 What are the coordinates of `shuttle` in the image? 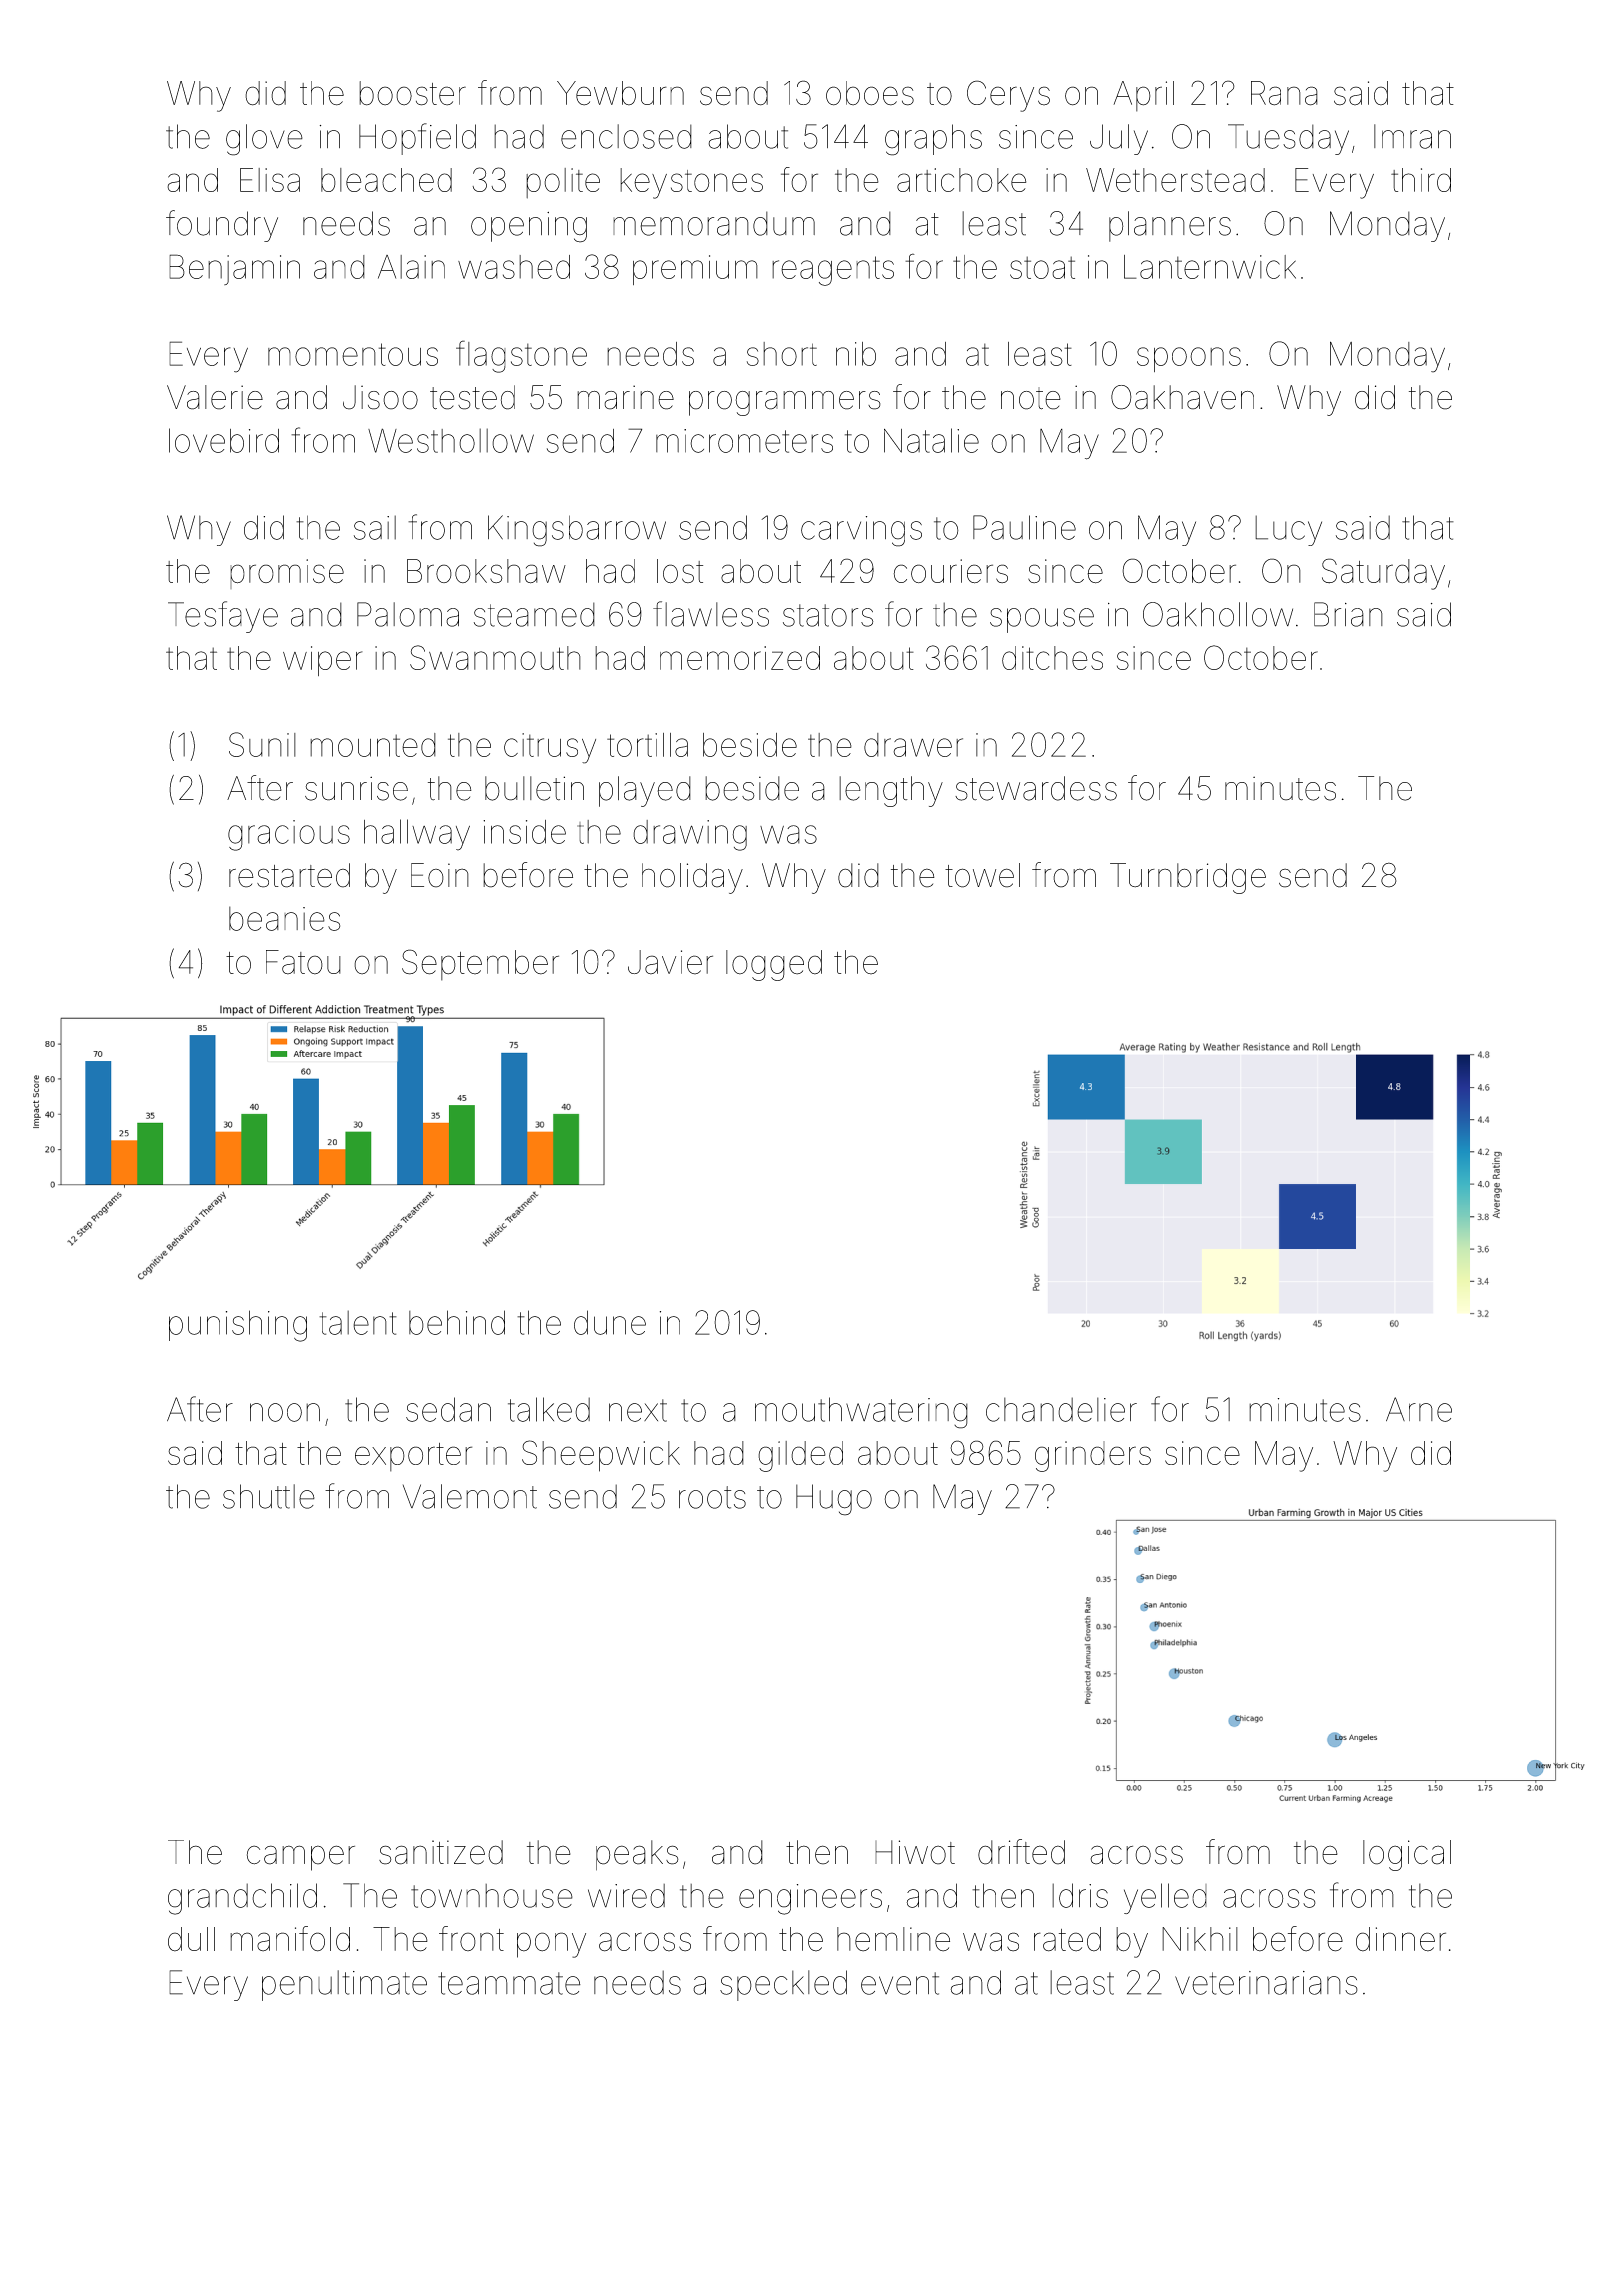 It's located at (269, 1496).
